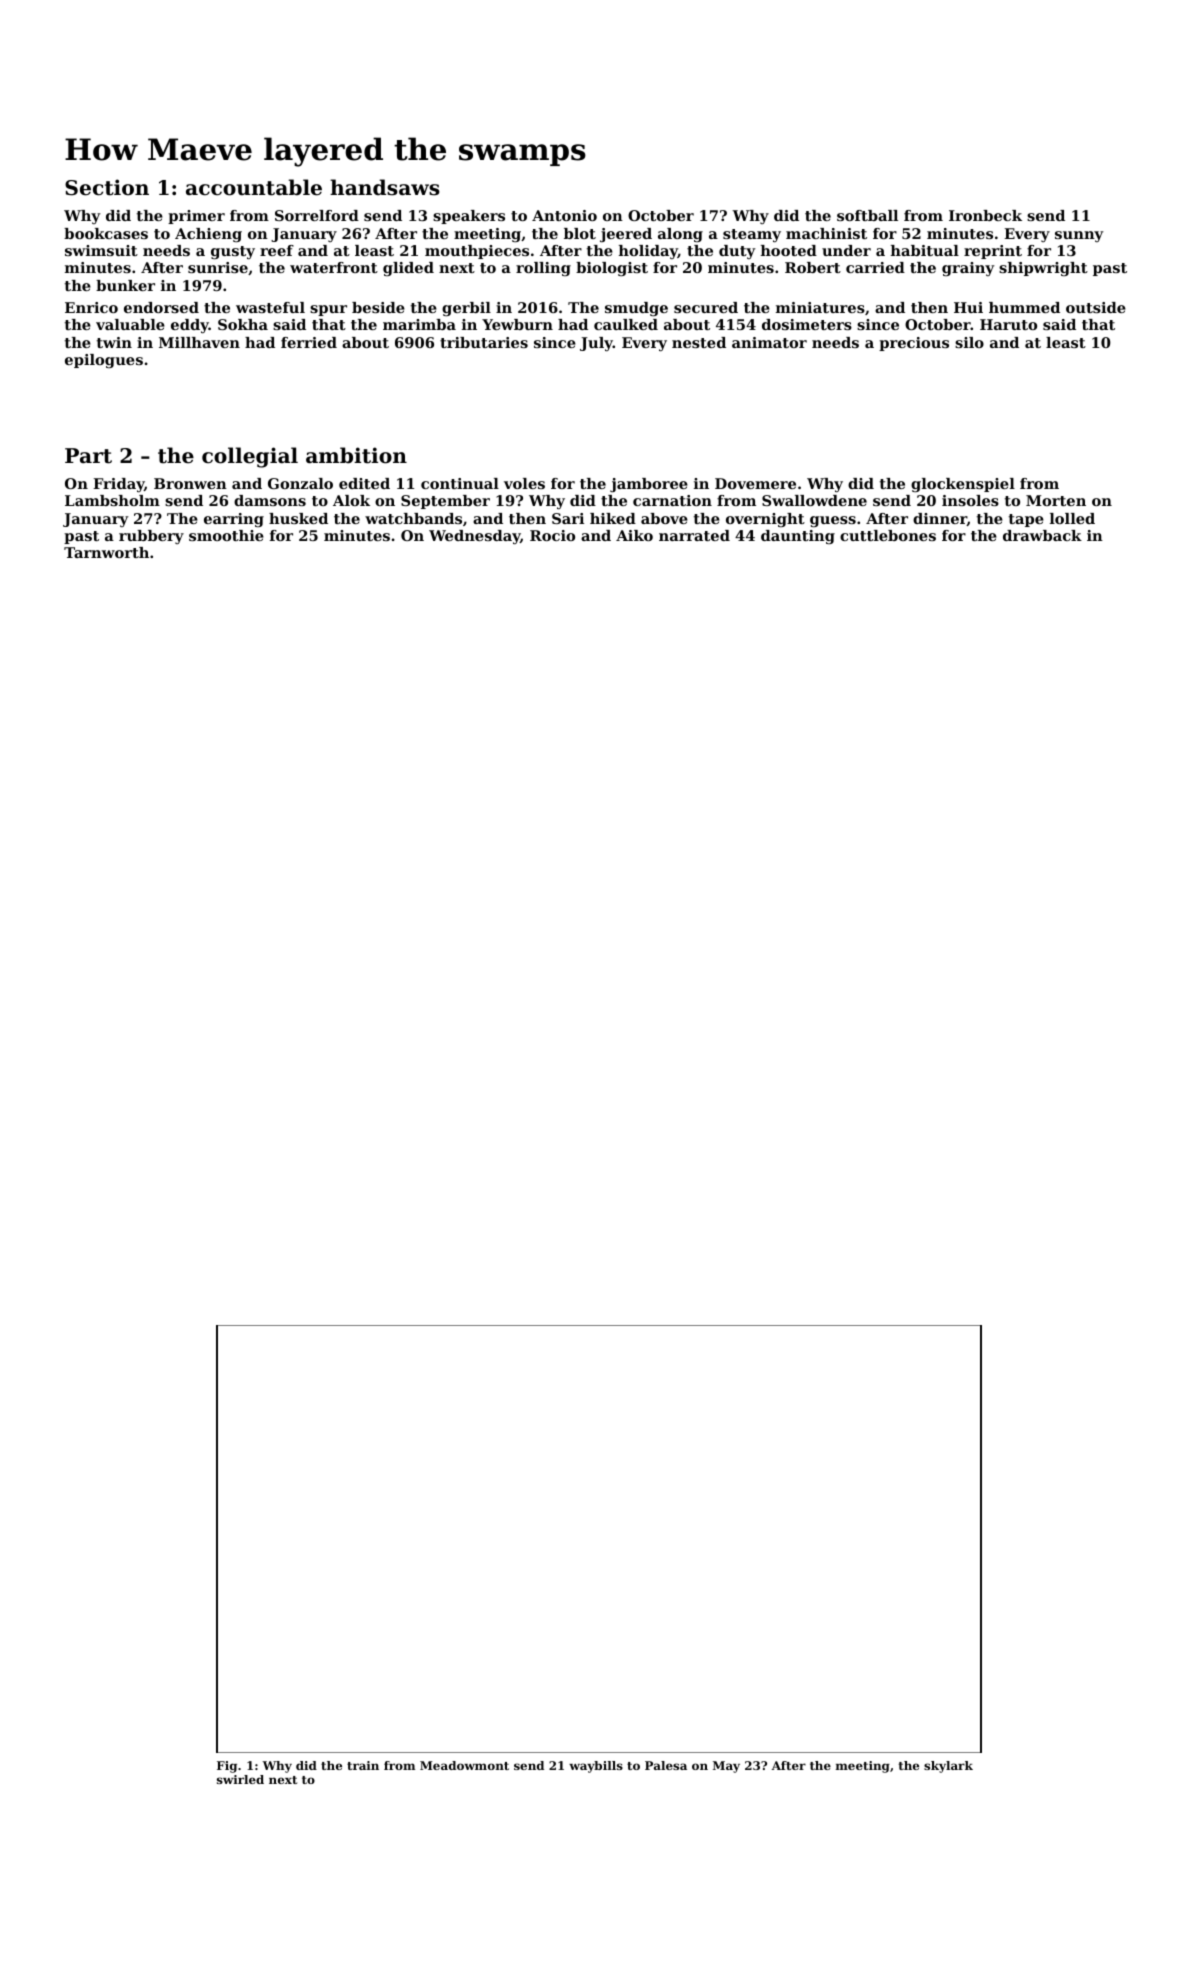  Describe the element at coordinates (666, 1765) in the page. I see `Palesa` at that location.
